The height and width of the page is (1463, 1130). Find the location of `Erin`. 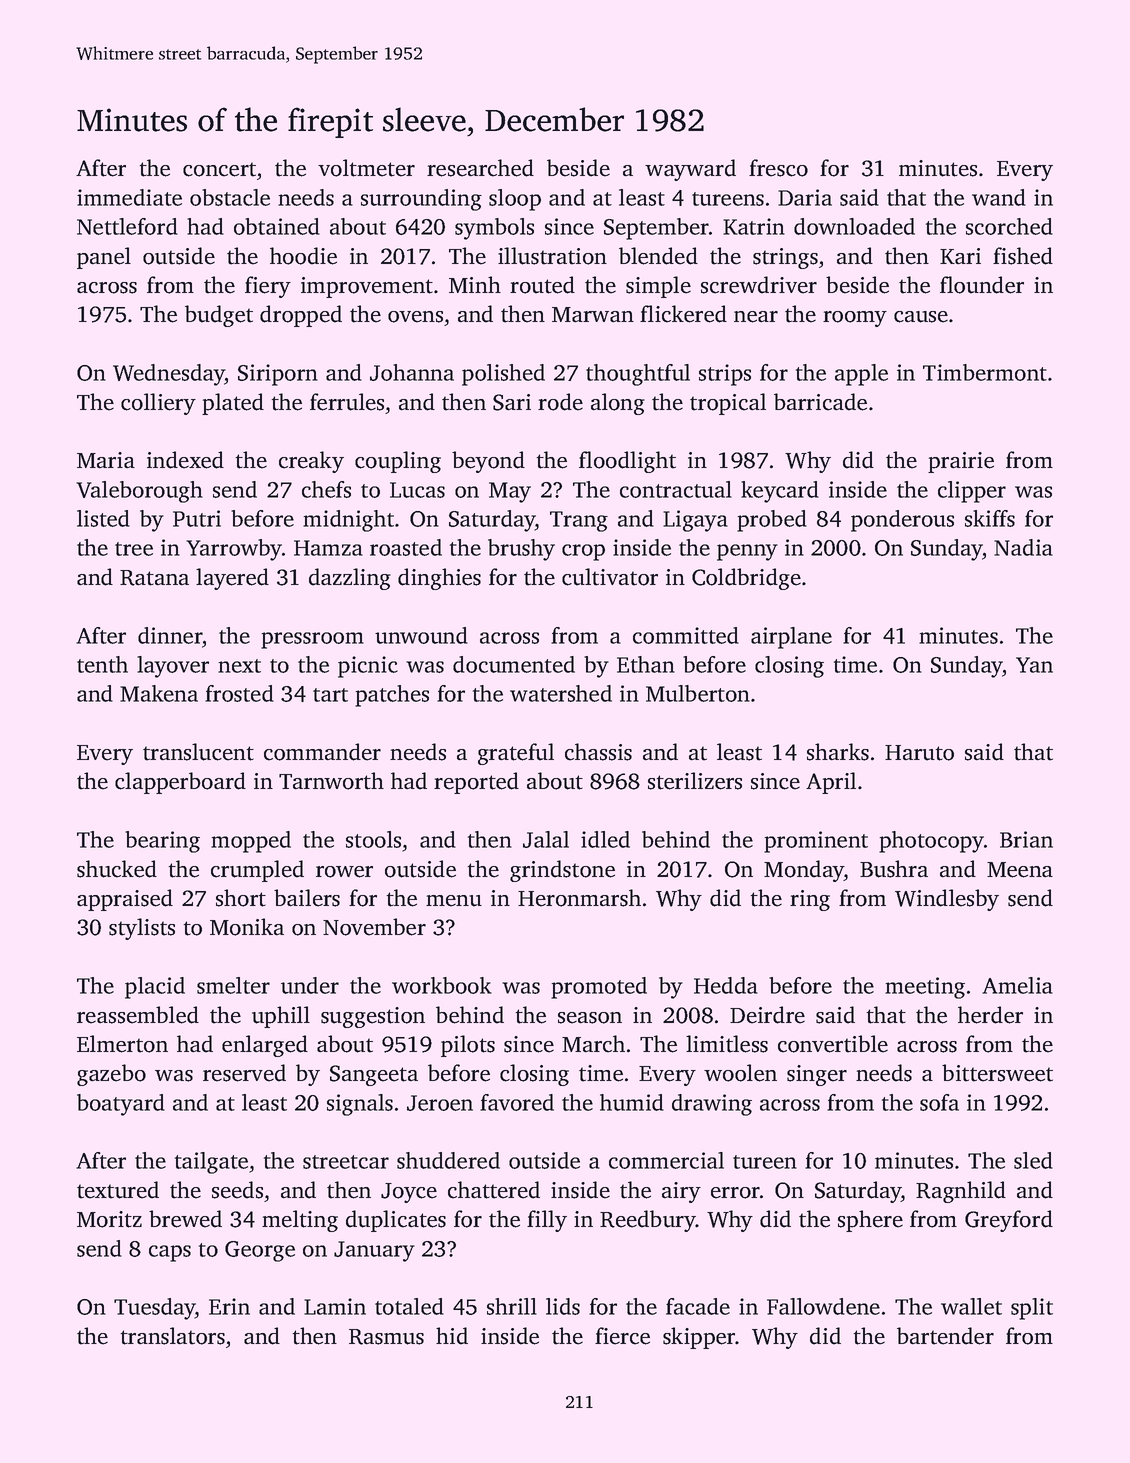

Erin is located at coordinates (229, 1306).
